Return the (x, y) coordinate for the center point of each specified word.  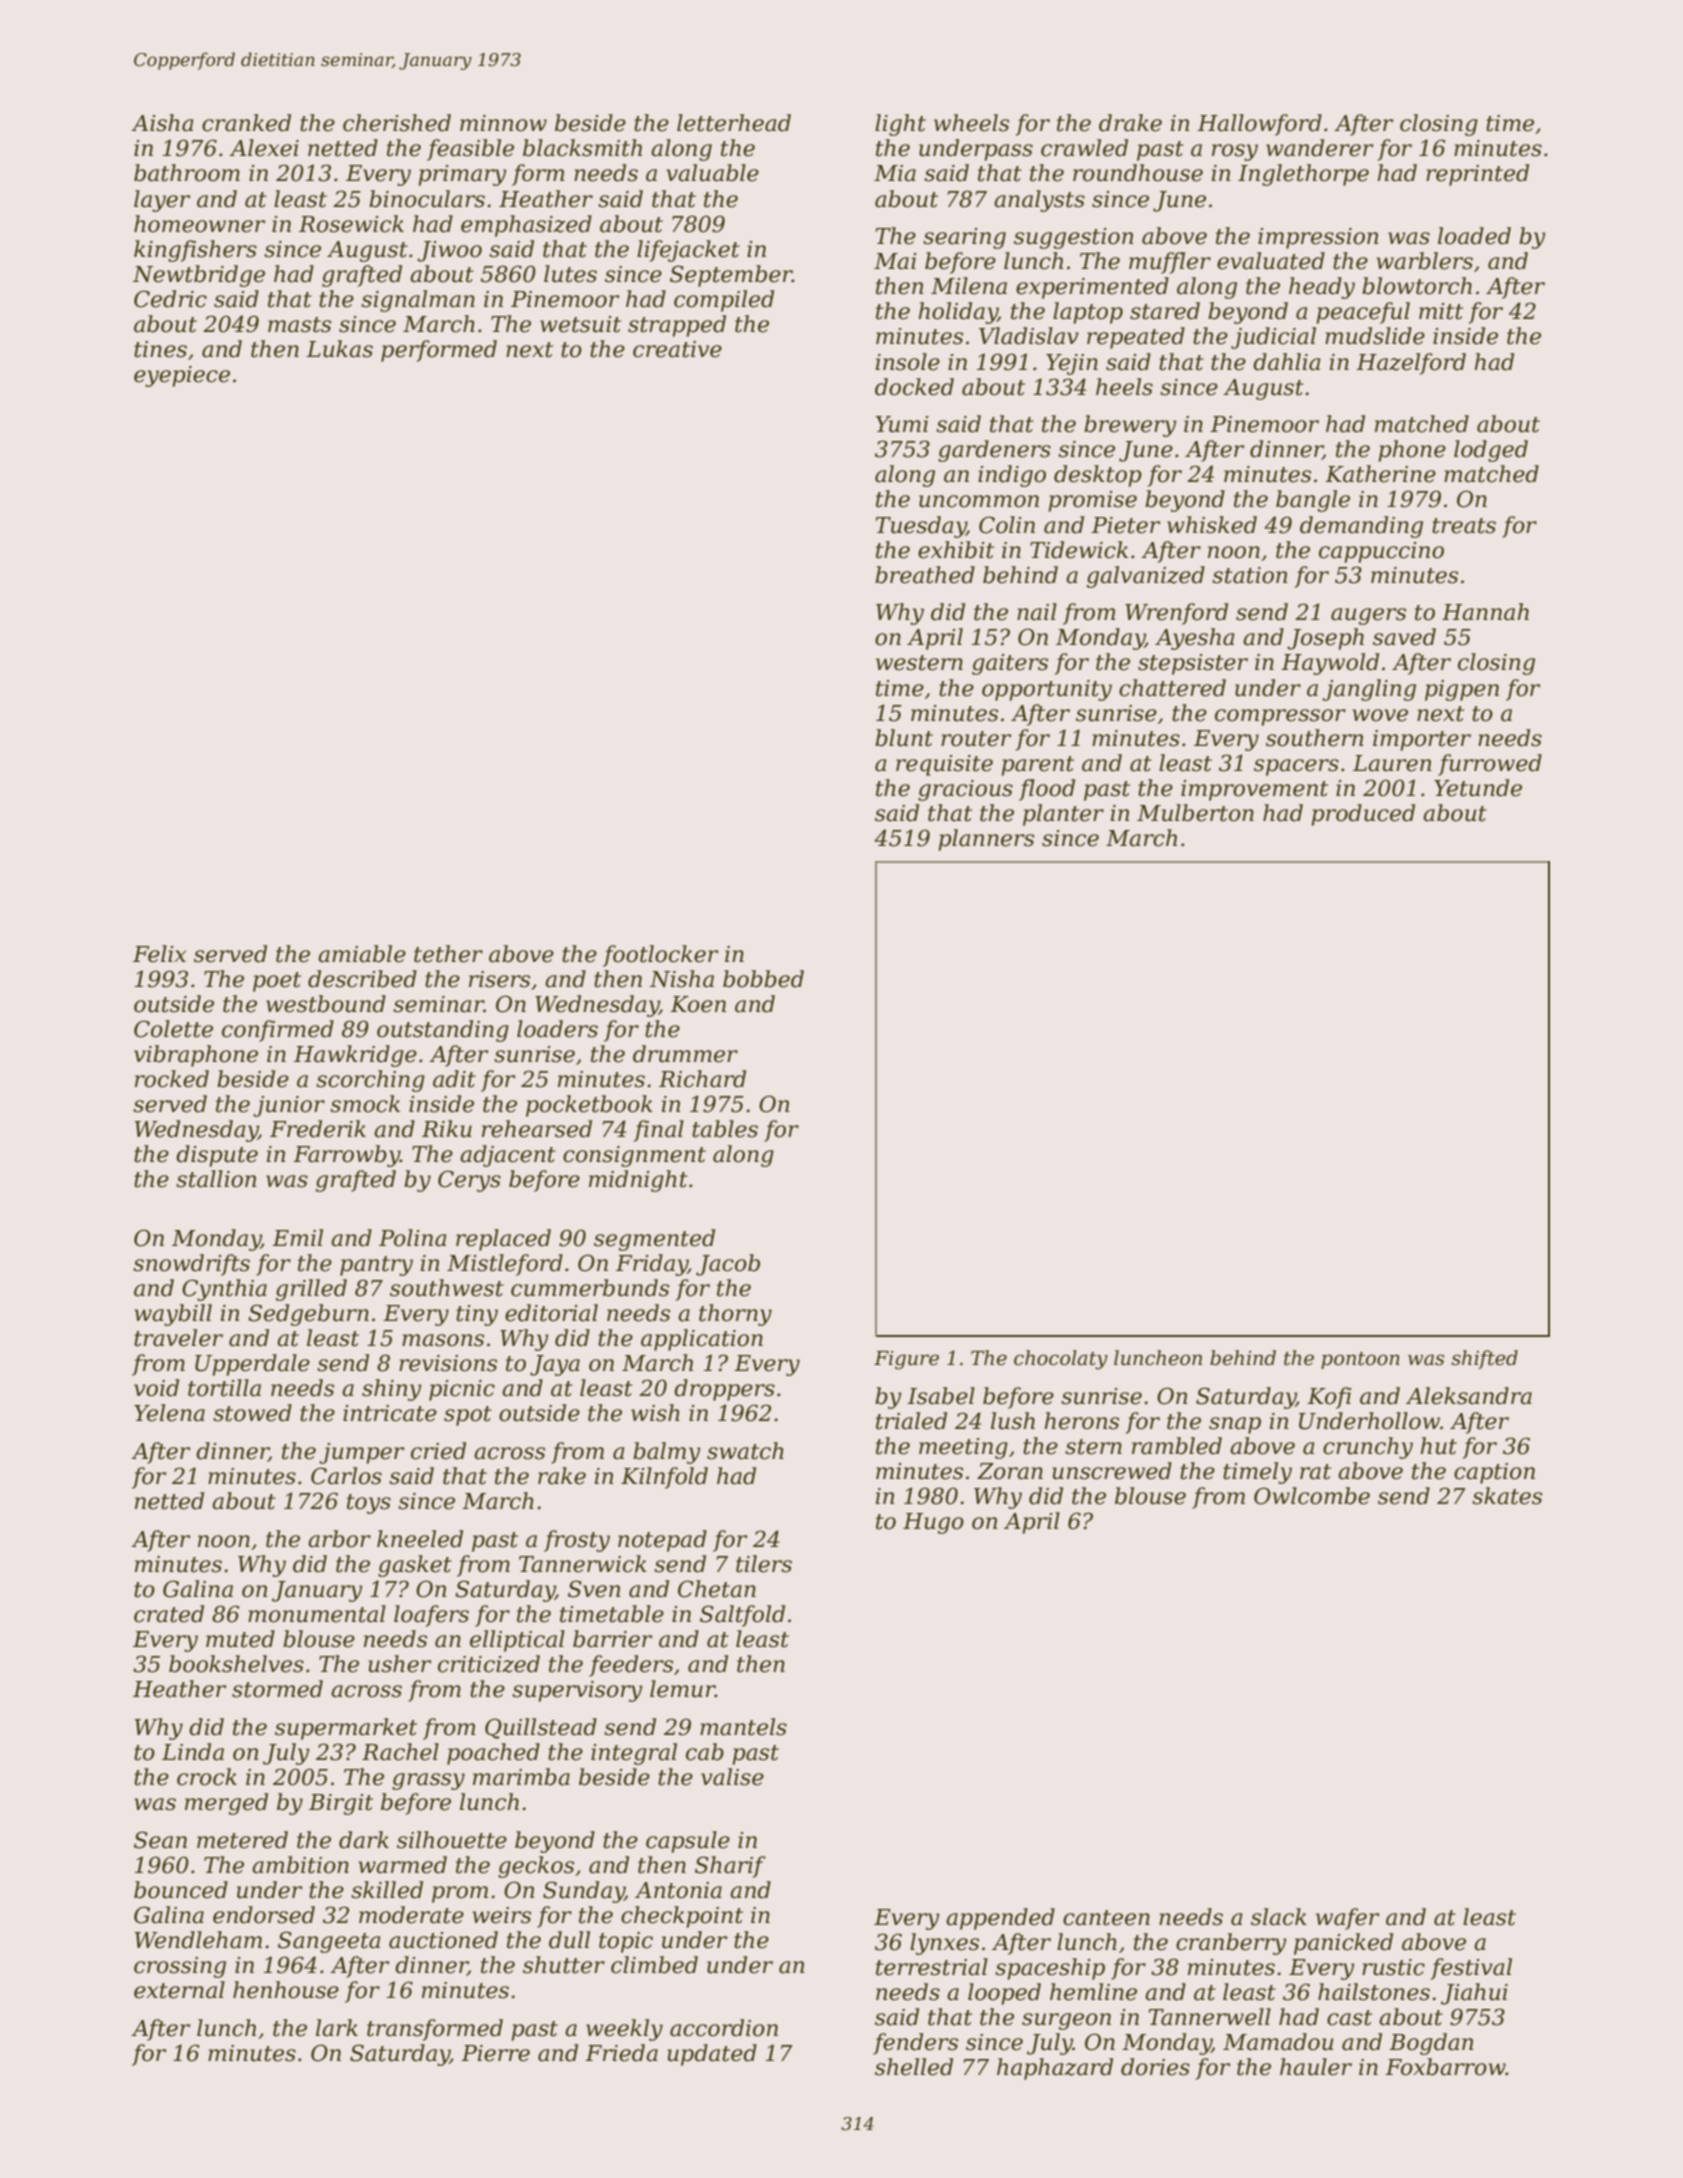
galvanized (1146, 577)
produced (1363, 815)
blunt (904, 738)
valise (732, 1777)
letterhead (734, 123)
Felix (159, 954)
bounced (181, 1890)
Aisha (162, 123)
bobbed (763, 979)
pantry (376, 1266)
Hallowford (1259, 125)
